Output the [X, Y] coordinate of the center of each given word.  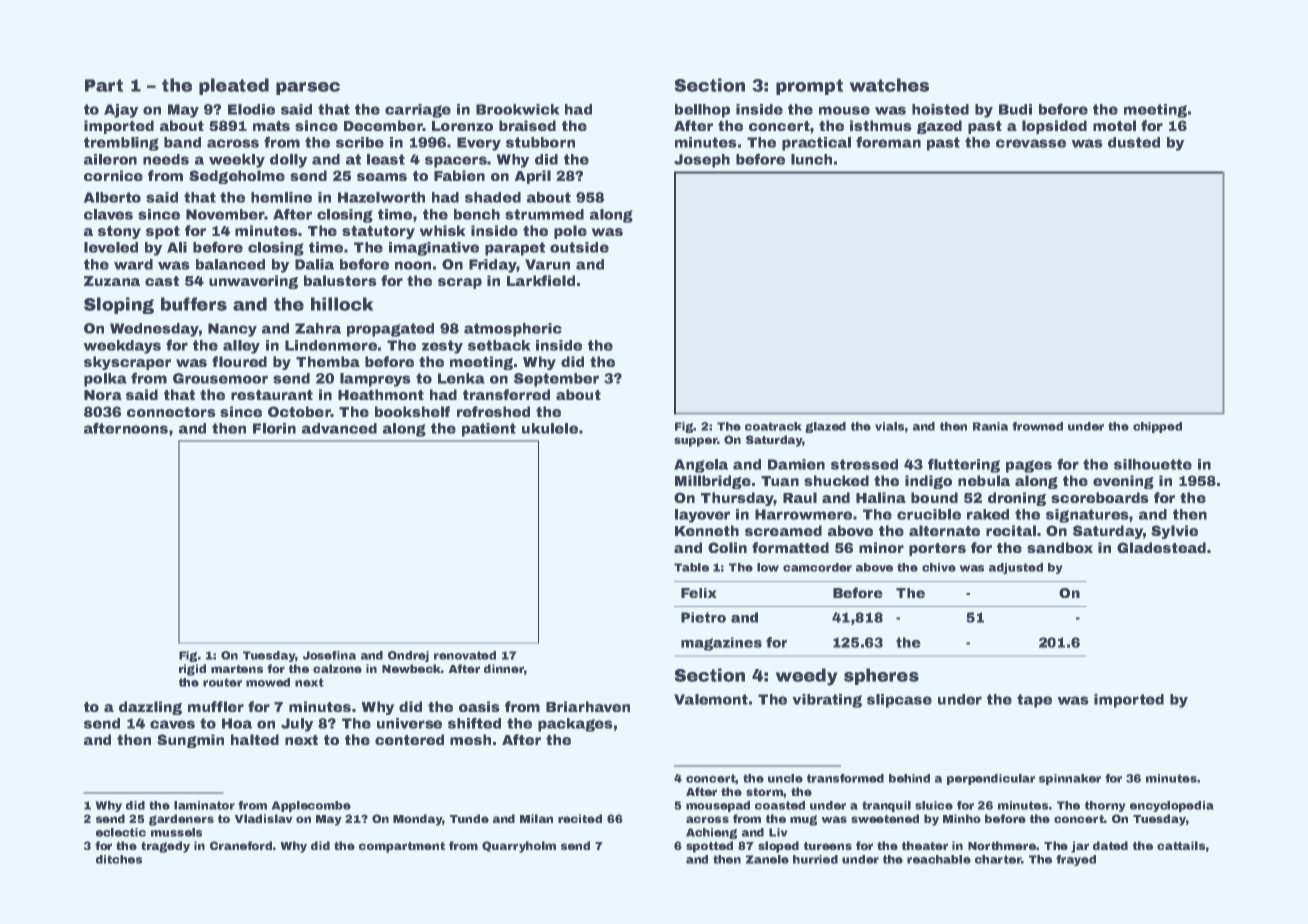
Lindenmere [331, 345]
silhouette [1153, 464]
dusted [1134, 142]
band [182, 142]
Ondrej [408, 656]
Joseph [702, 161]
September [556, 380]
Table [691, 567]
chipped [1157, 427]
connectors [171, 412]
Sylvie [1174, 532]
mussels [176, 832]
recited [580, 818]
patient [489, 430]
